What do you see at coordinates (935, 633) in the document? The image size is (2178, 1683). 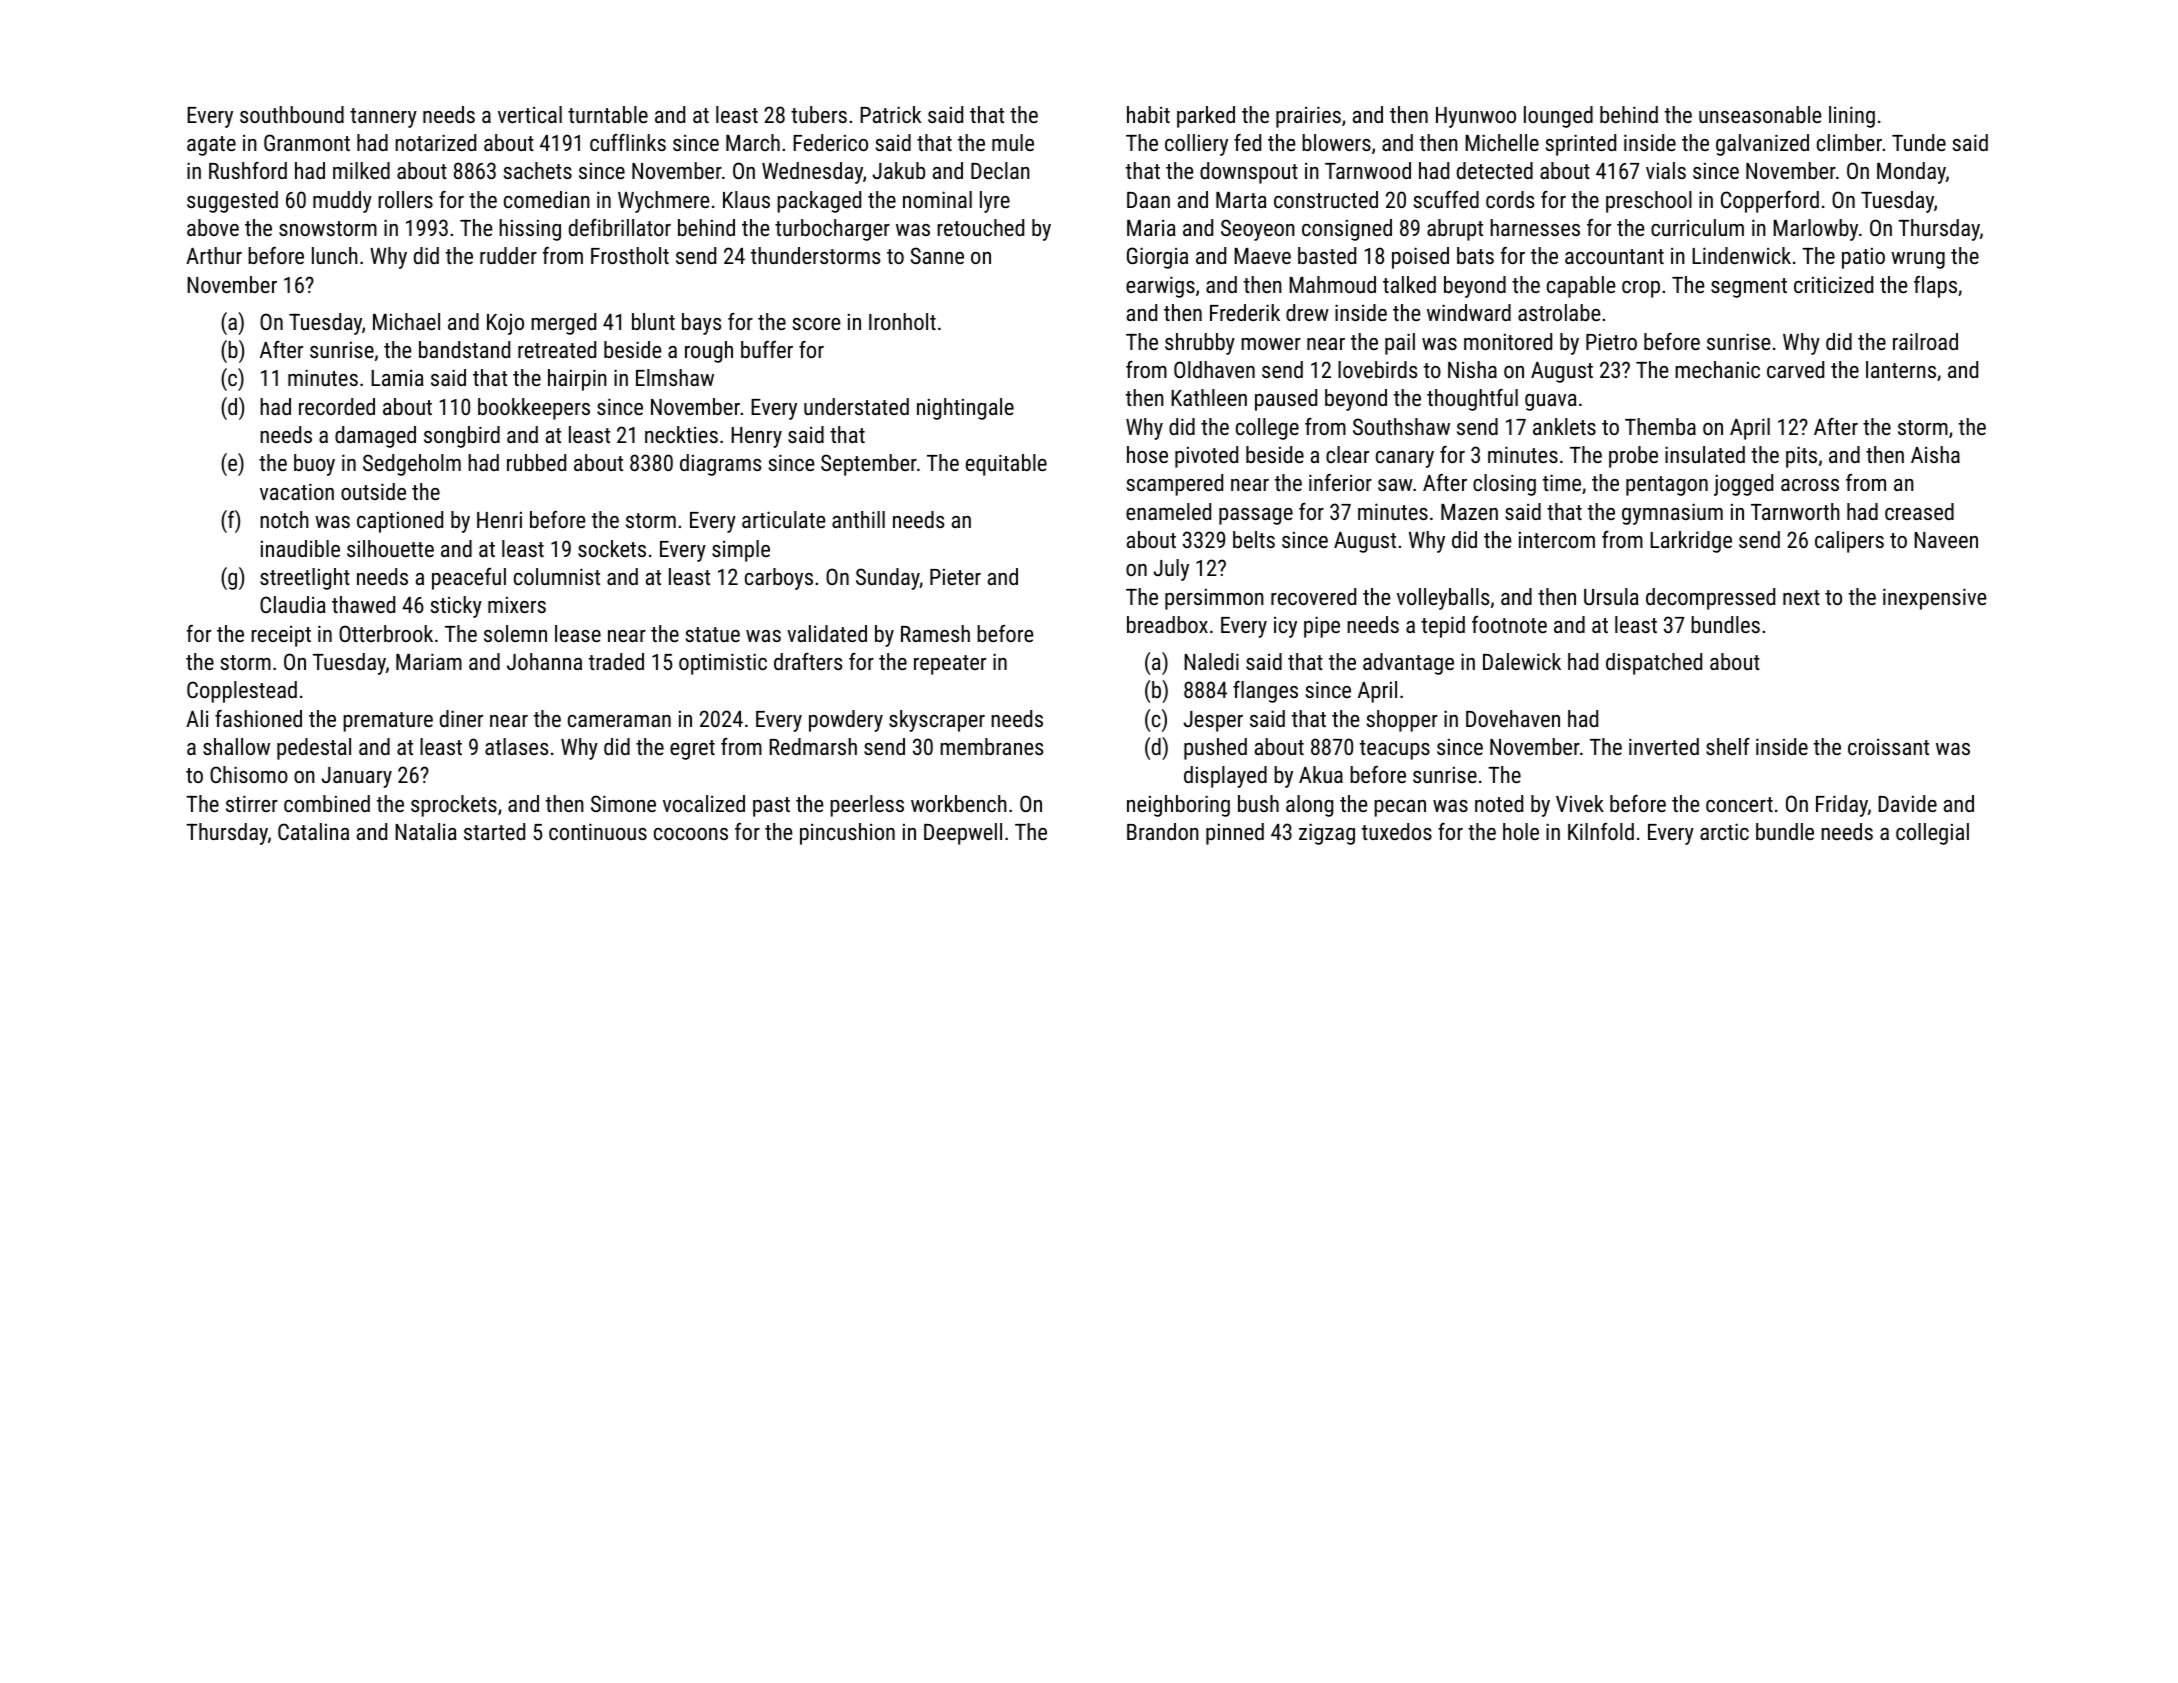 I see `Ramesh` at bounding box center [935, 633].
